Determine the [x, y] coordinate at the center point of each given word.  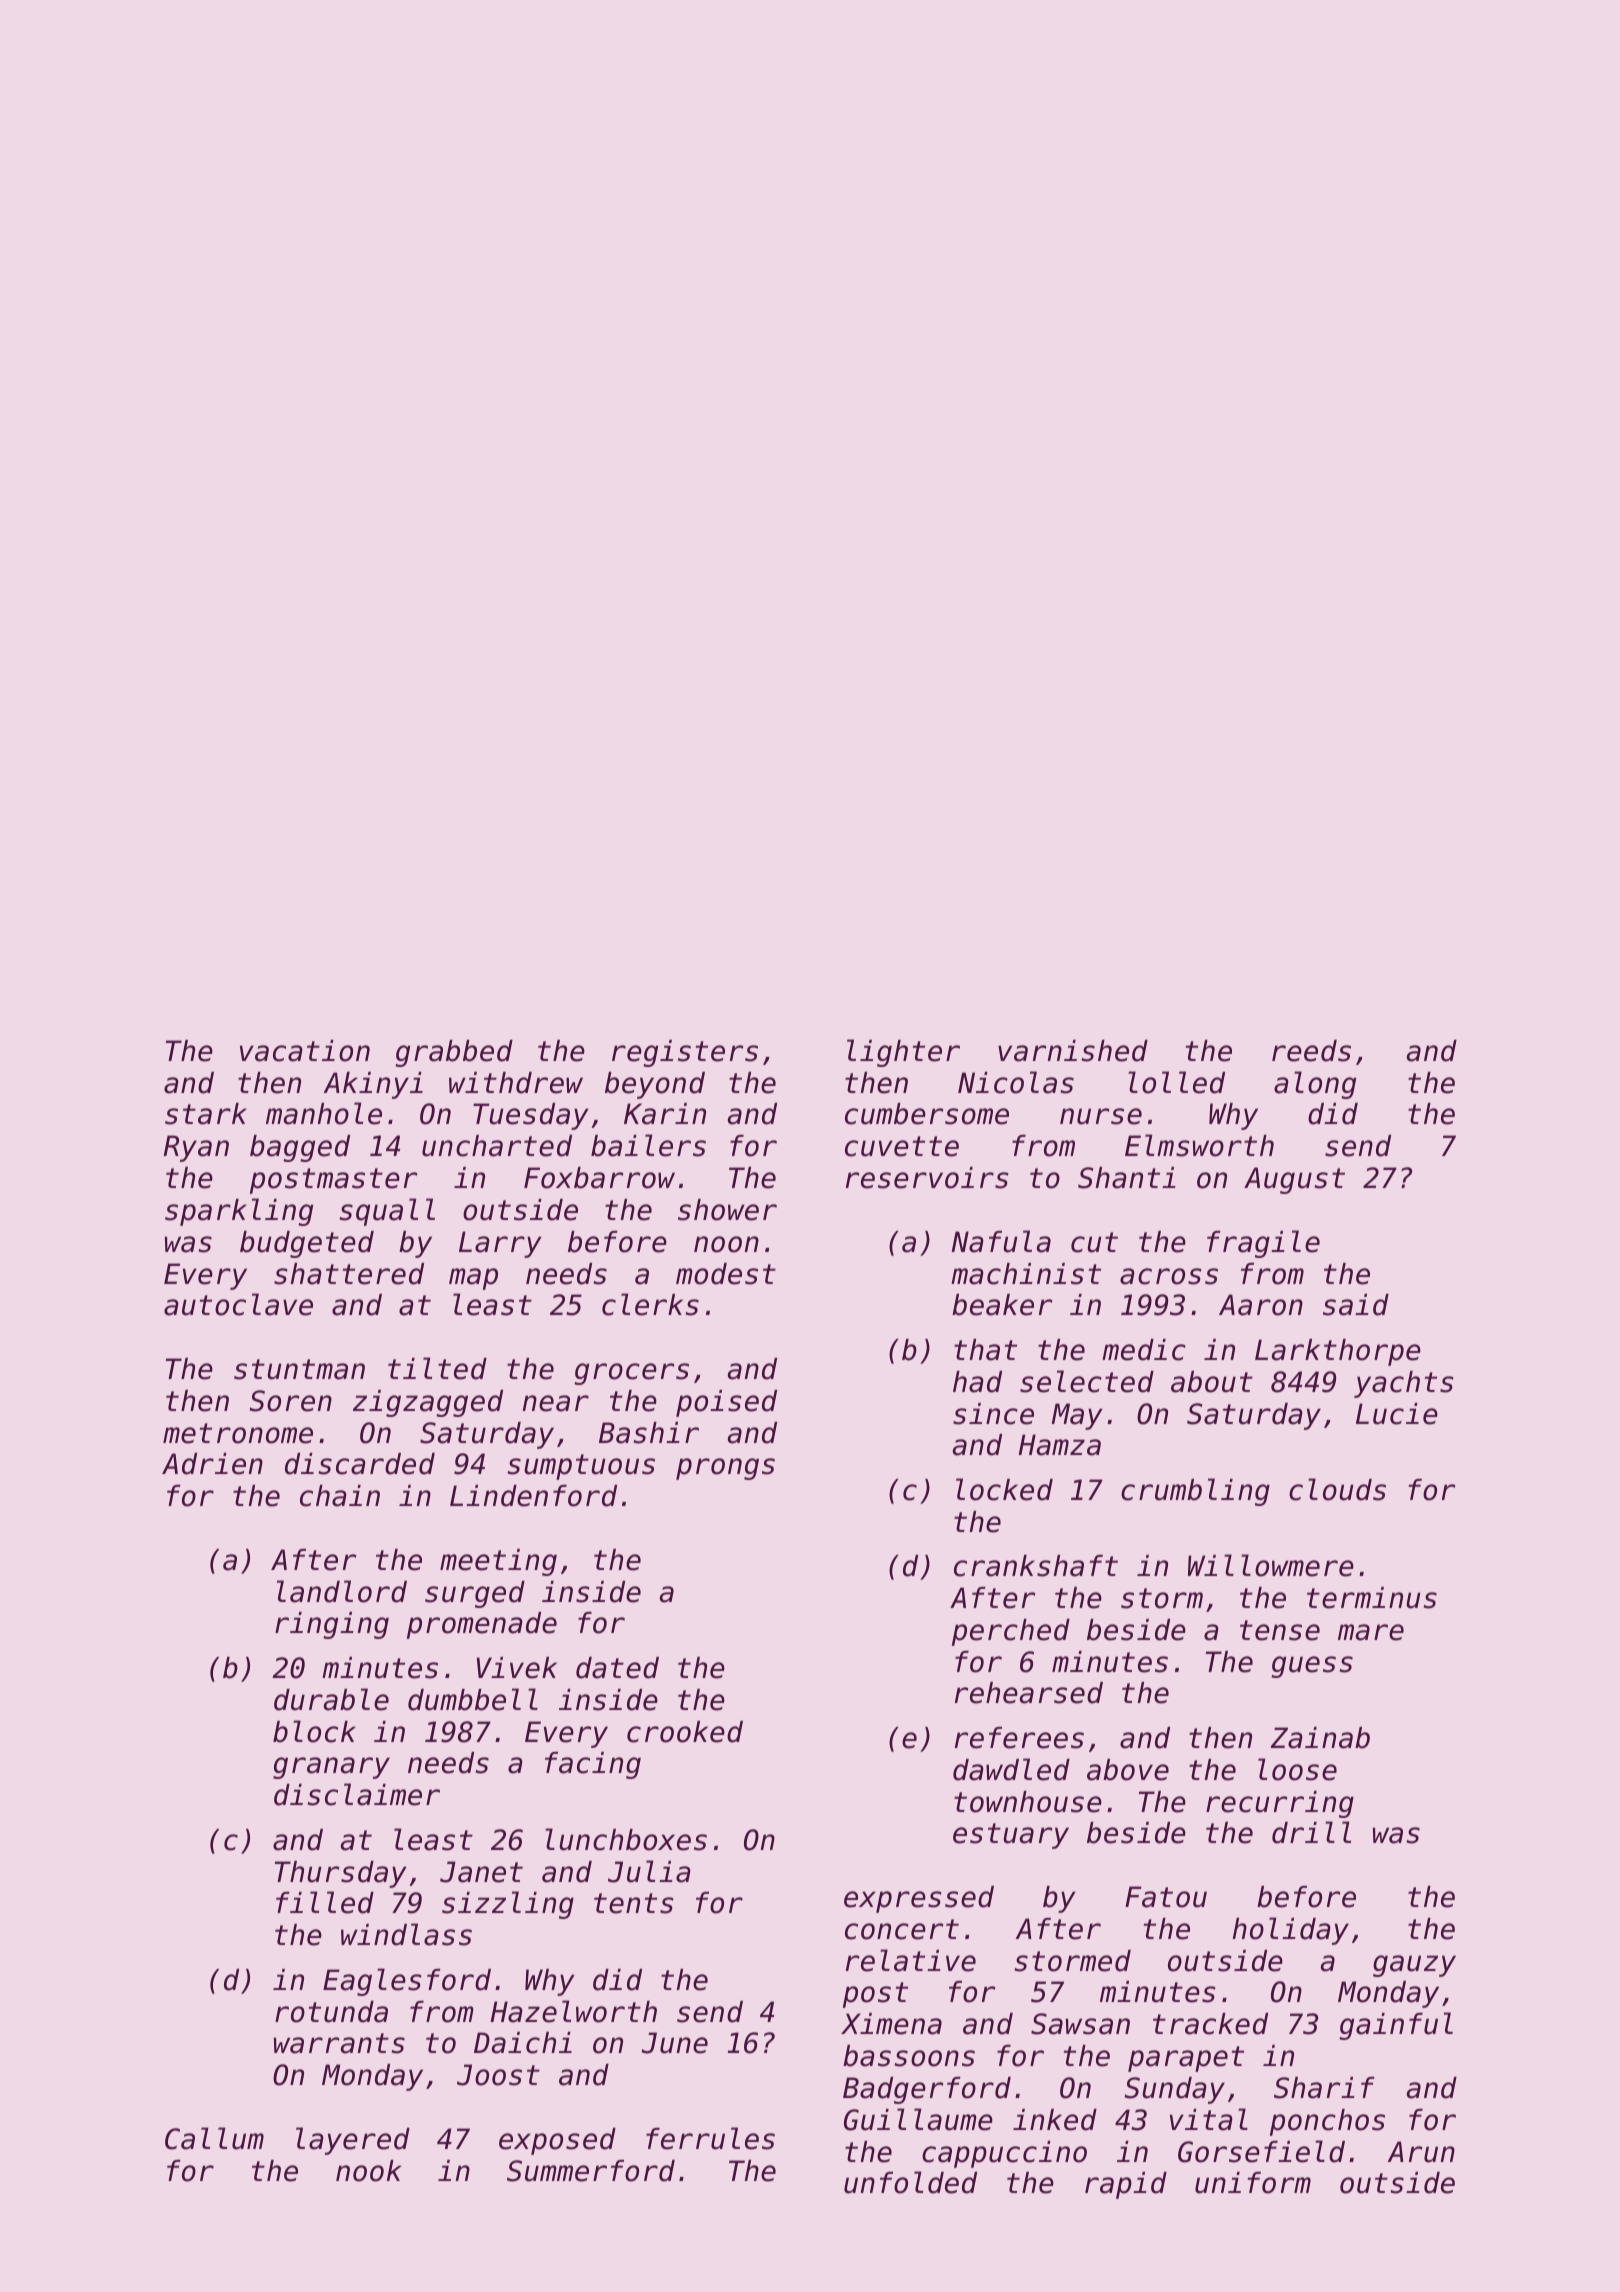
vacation [305, 1051]
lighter [903, 1053]
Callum [214, 2138]
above [1128, 1770]
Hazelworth [573, 2011]
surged [475, 1594]
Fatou [1166, 1897]
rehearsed [1029, 1693]
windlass [406, 1934]
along [1315, 1085]
